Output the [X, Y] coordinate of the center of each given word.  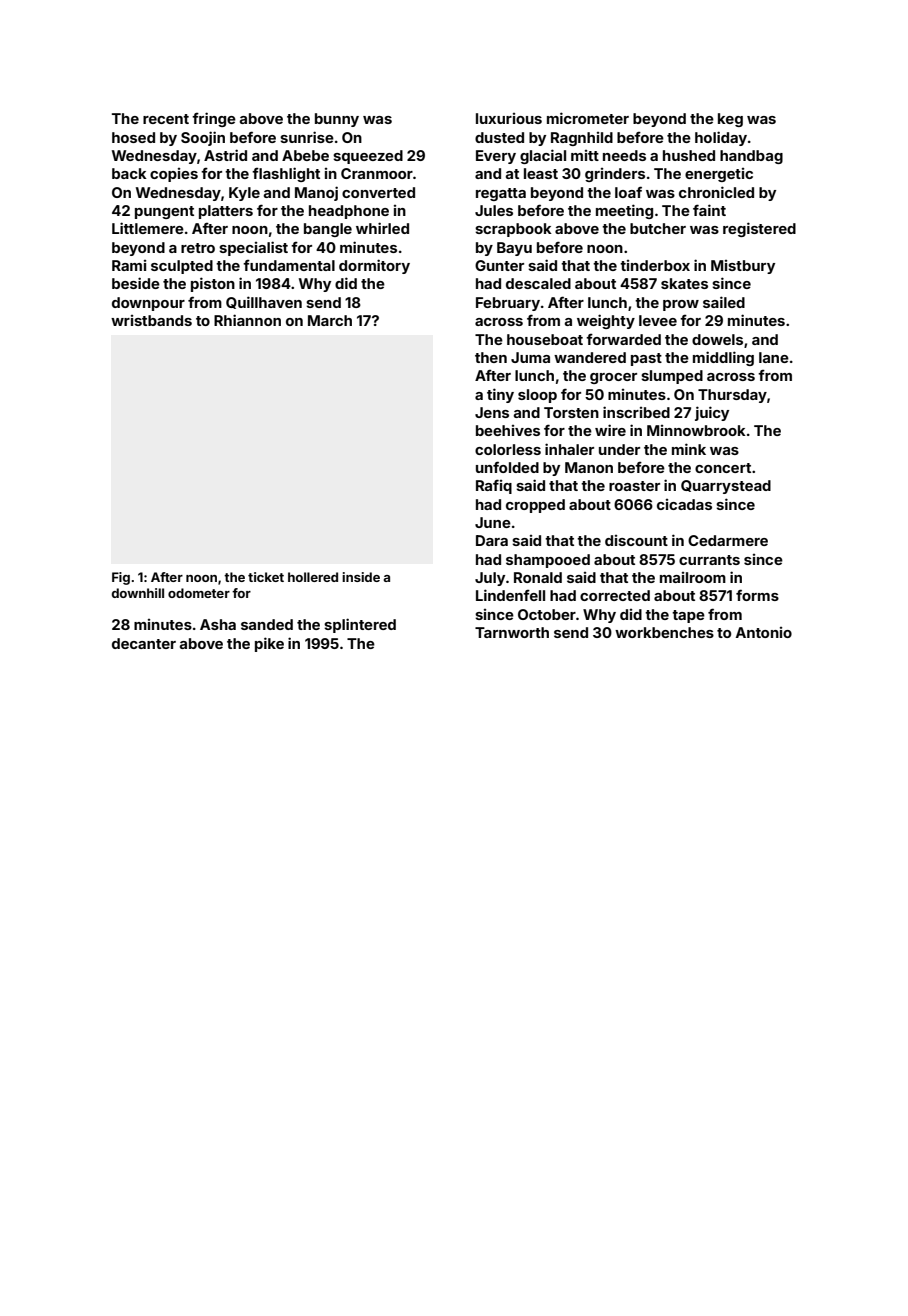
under [619, 449]
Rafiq [494, 486]
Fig [121, 578]
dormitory [374, 266]
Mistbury [743, 267]
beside [136, 283]
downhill [138, 593]
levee [658, 320]
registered [759, 229]
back [129, 173]
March [330, 320]
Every [496, 157]
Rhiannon [247, 320]
